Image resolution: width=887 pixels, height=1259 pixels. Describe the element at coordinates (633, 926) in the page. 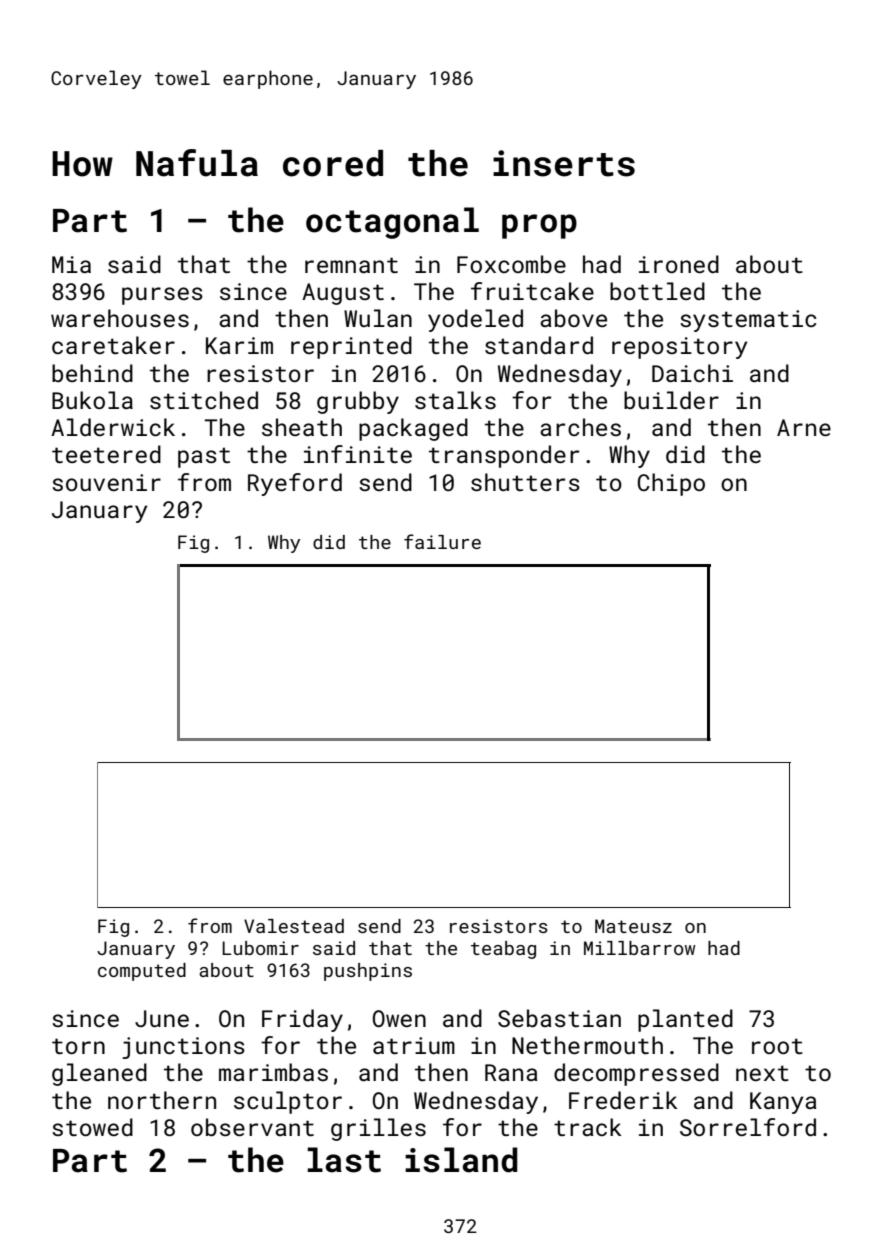

I see `Mateusz` at that location.
